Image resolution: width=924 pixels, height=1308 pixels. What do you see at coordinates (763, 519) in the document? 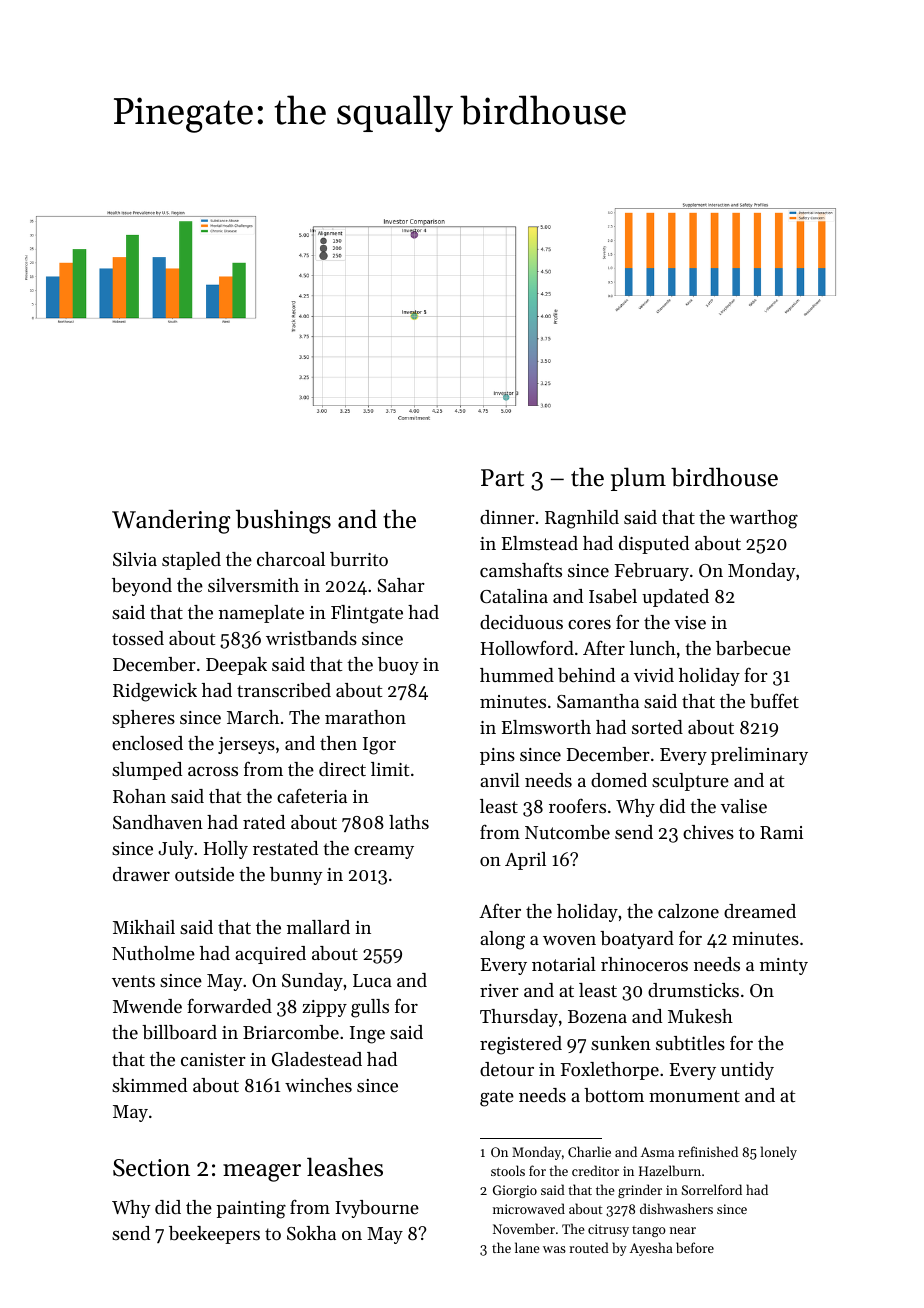
I see `warthog` at bounding box center [763, 519].
